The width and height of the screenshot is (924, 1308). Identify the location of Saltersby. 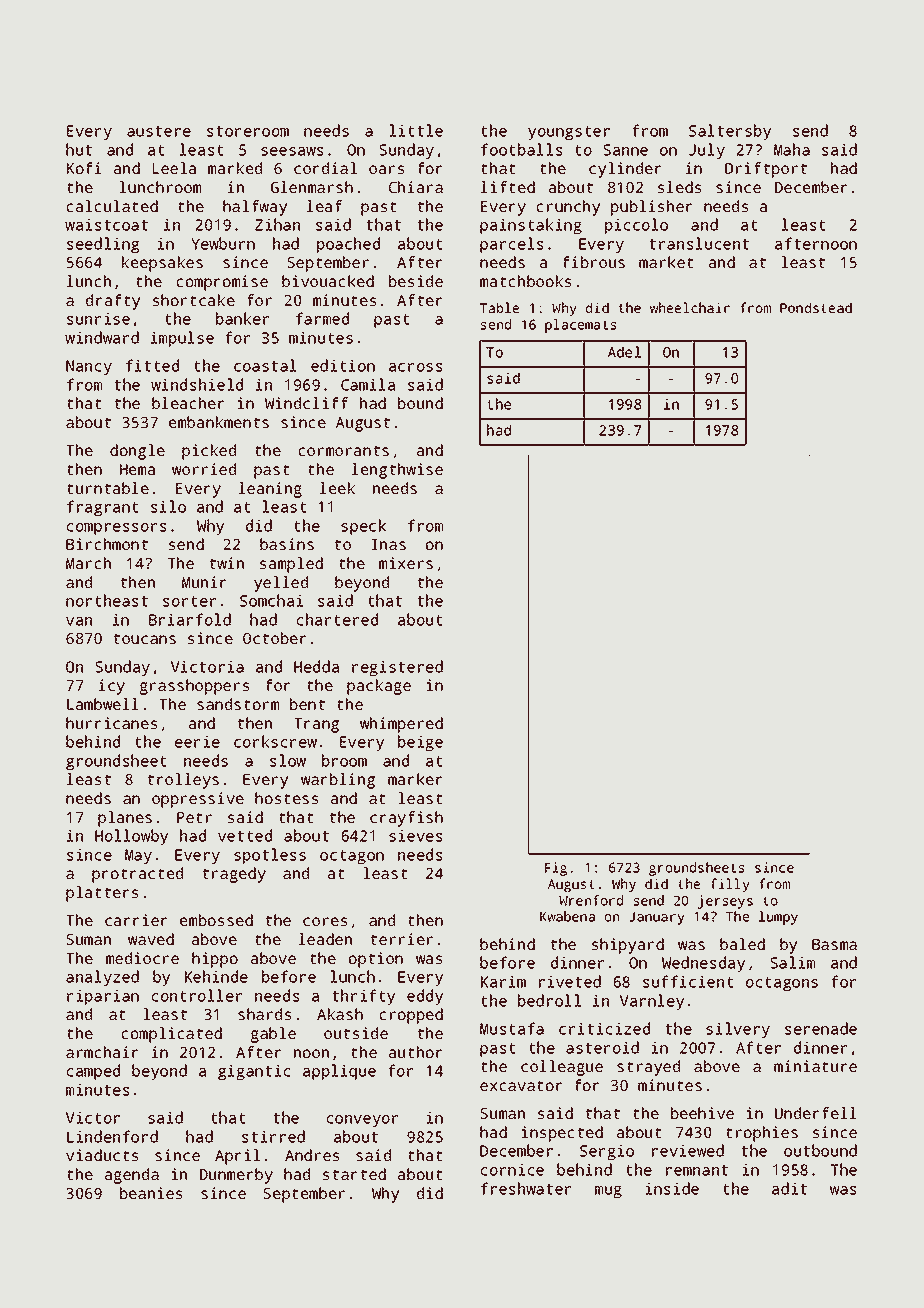
(730, 132).
